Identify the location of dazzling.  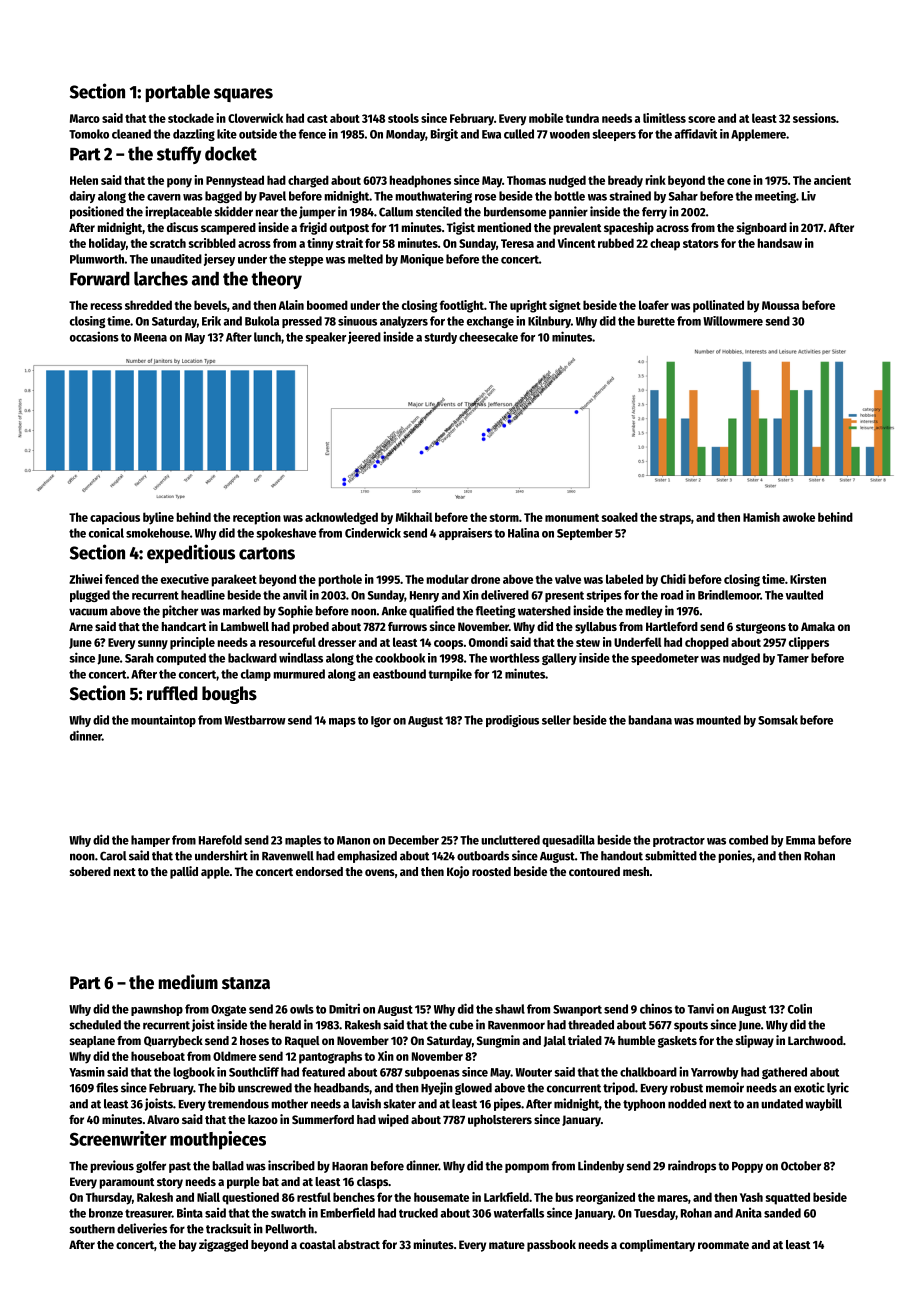
(194, 135).
